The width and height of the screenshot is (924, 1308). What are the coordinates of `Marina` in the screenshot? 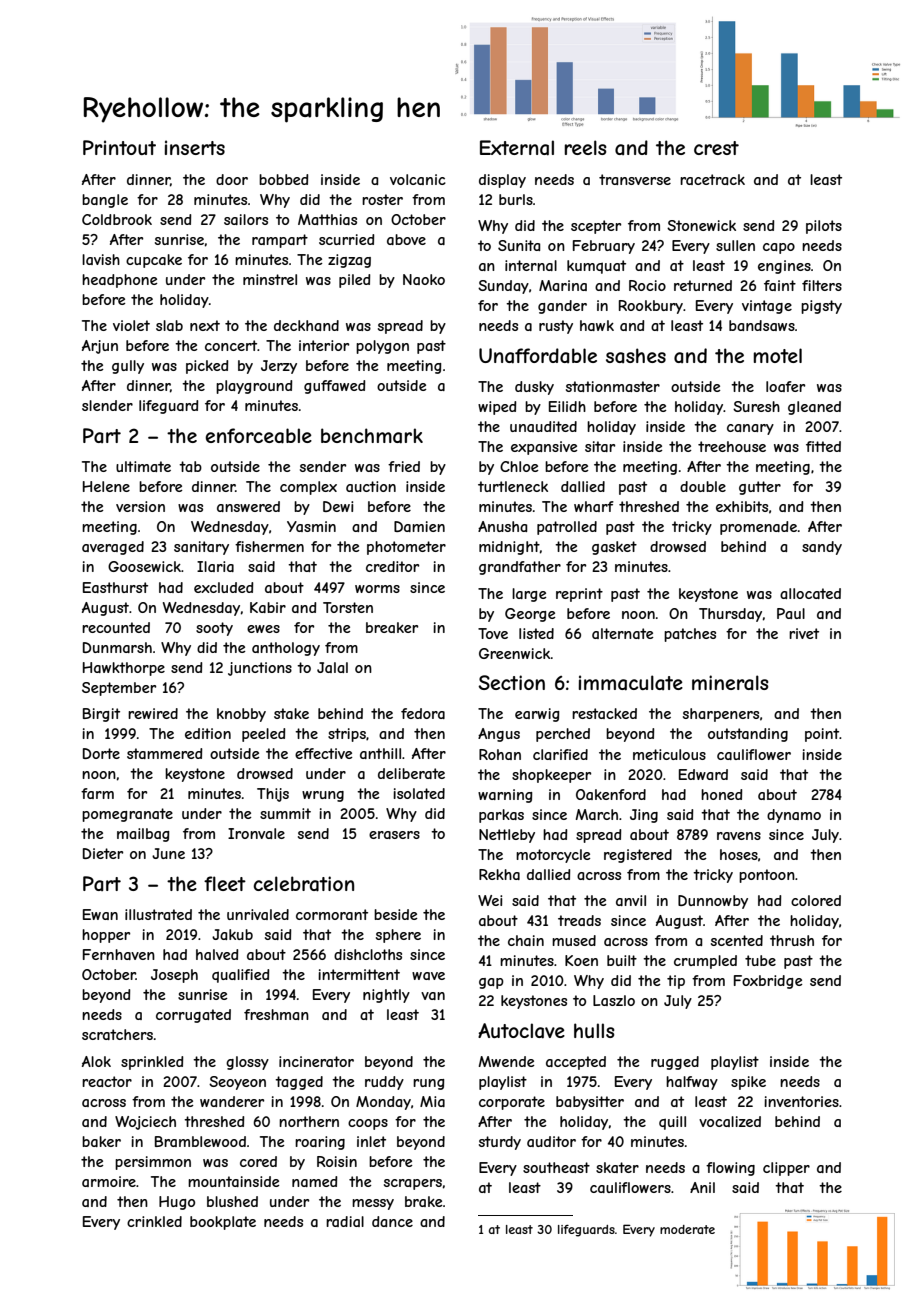 It's located at (563, 285).
